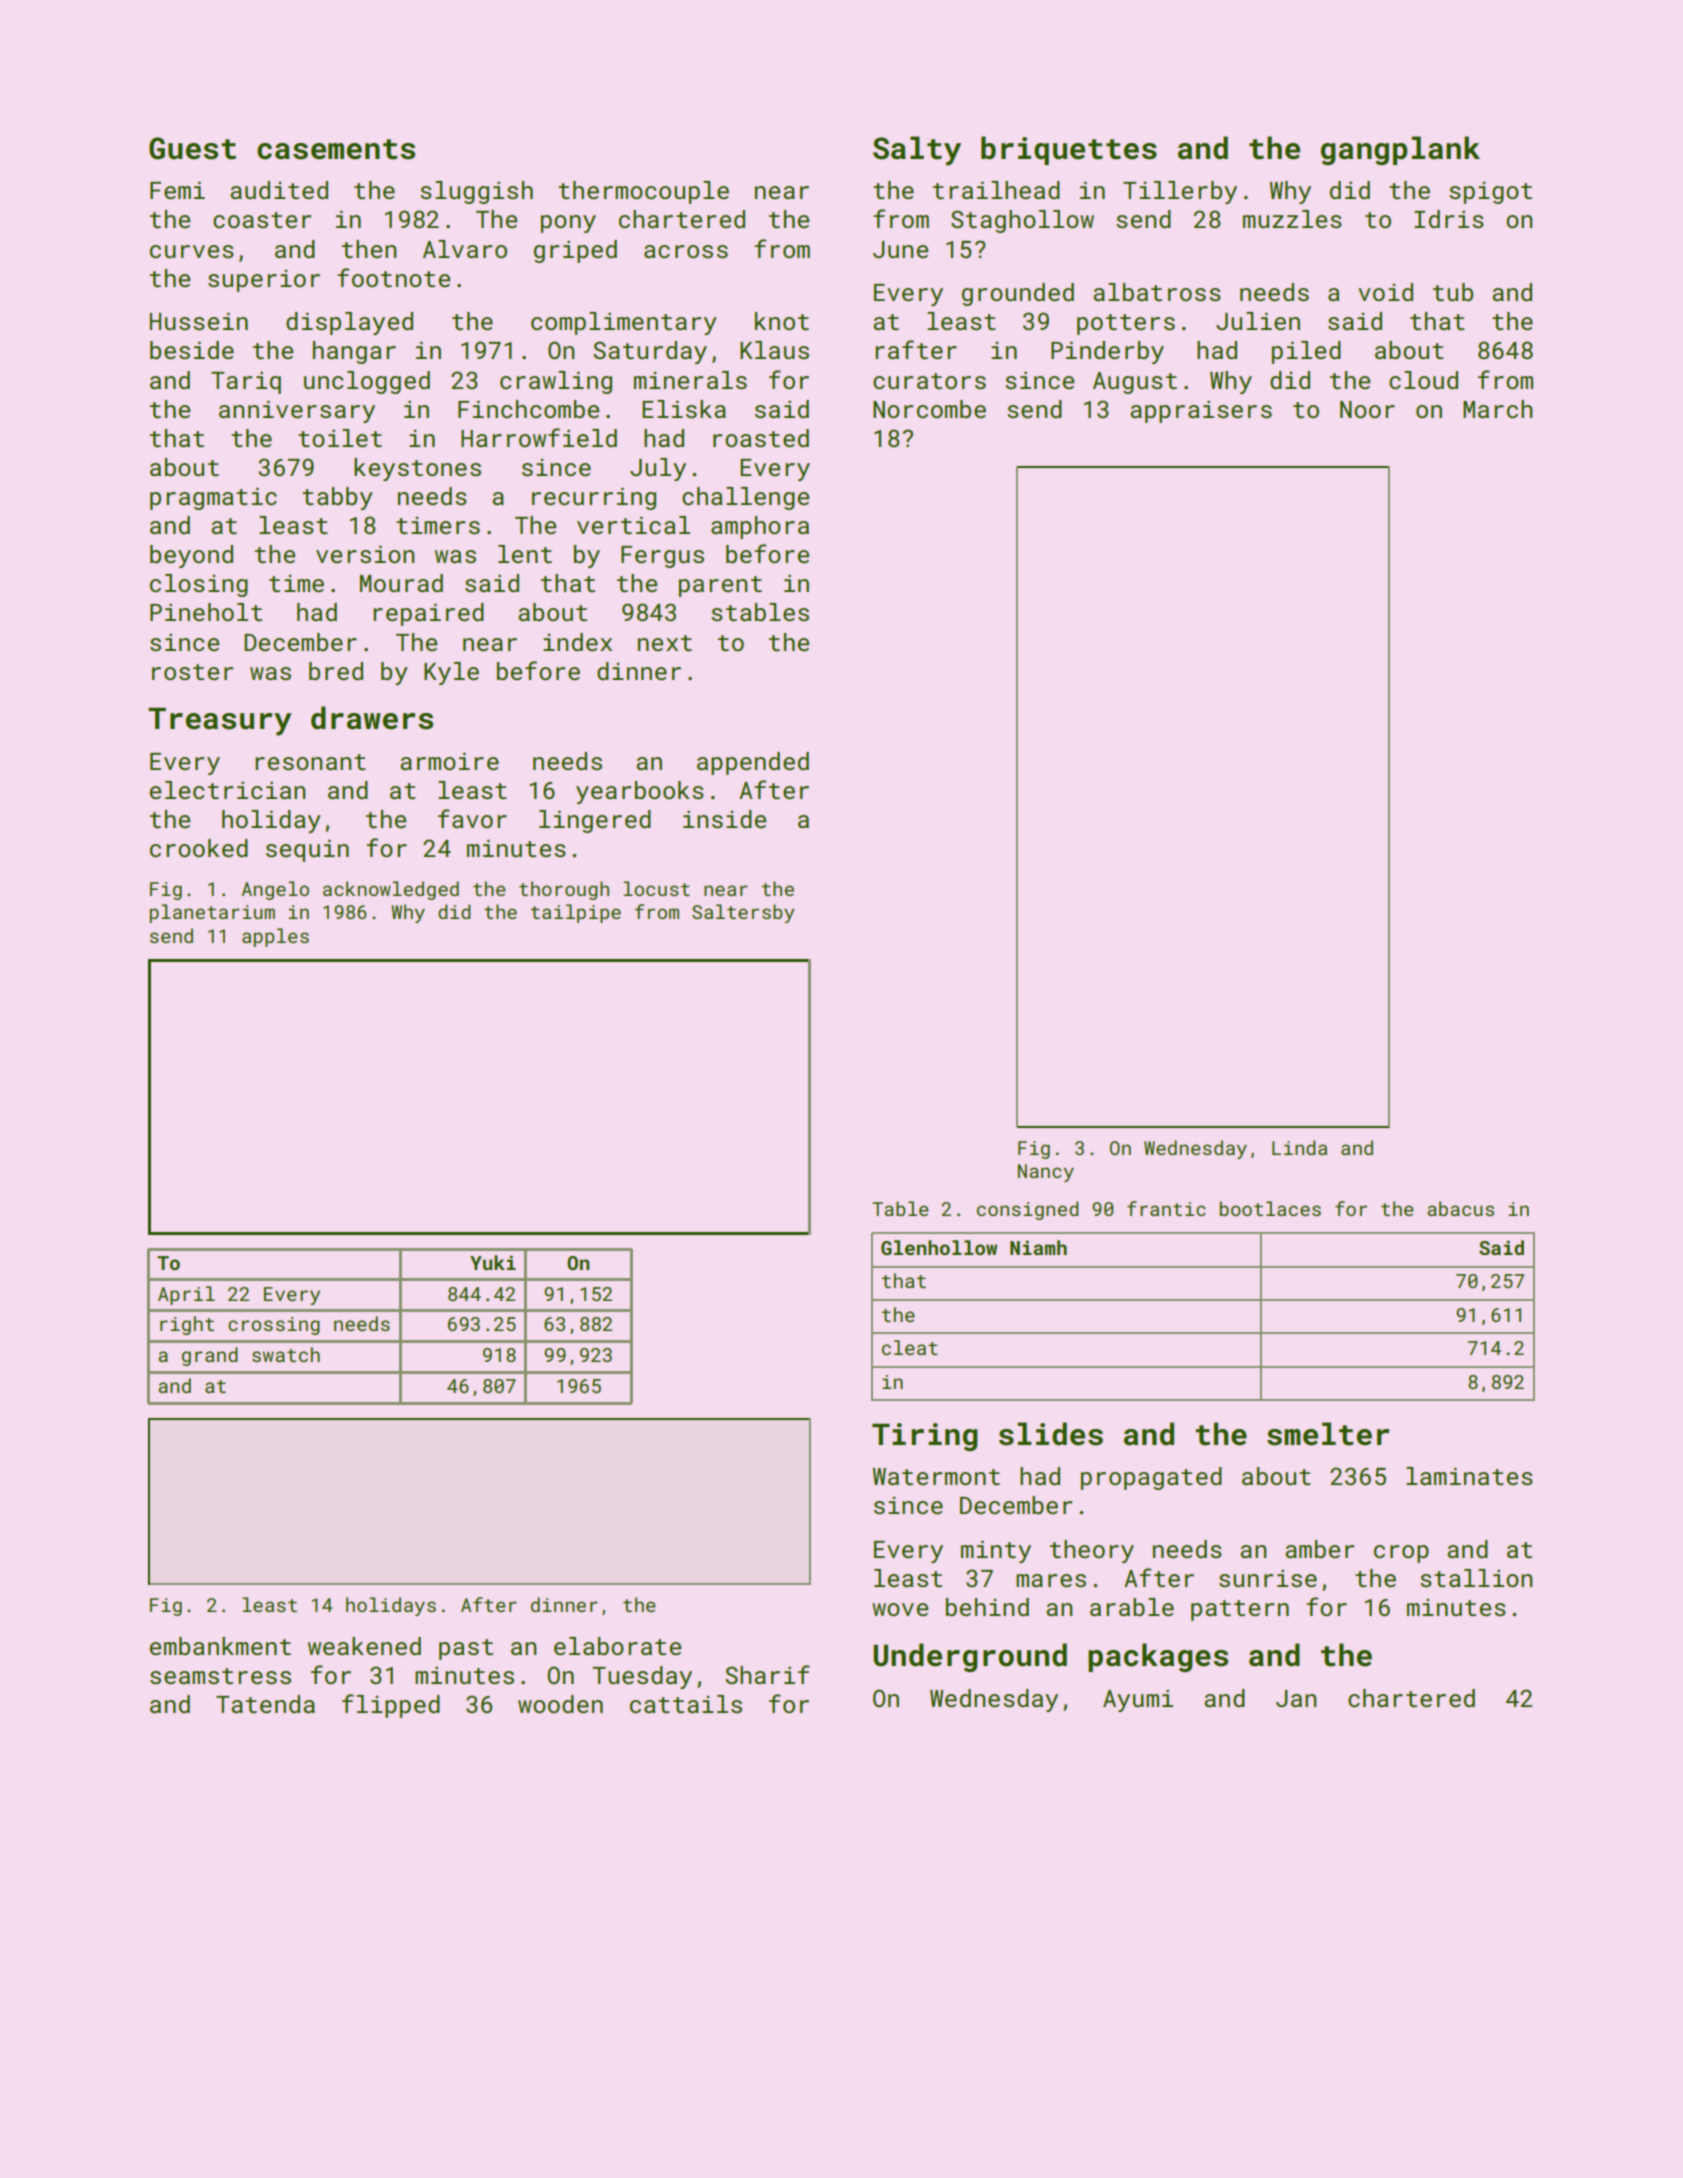 This page has height=2178, width=1683. What do you see at coordinates (686, 1704) in the page?
I see `cattails` at bounding box center [686, 1704].
